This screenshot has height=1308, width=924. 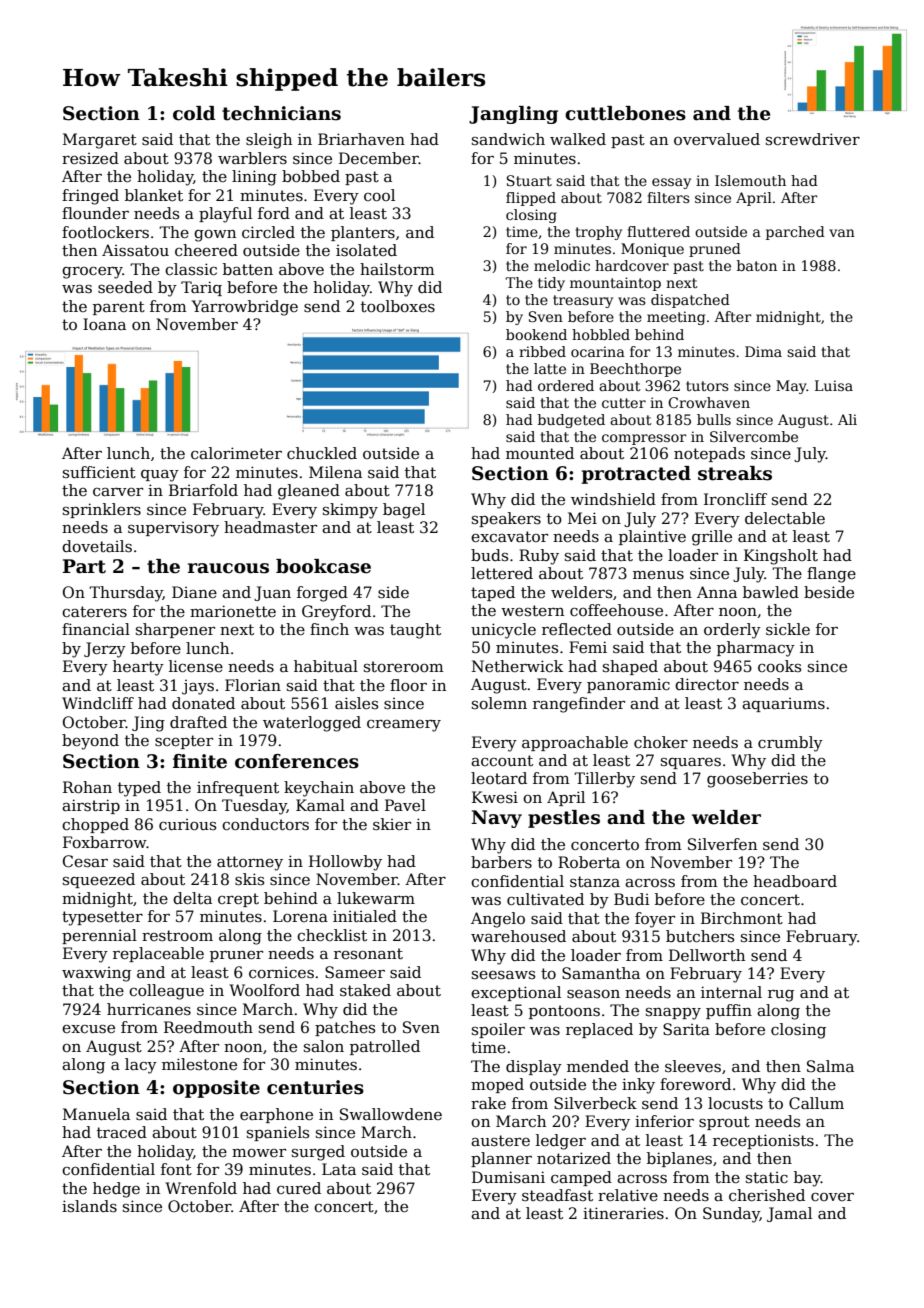 I want to click on hedge, so click(x=116, y=1190).
